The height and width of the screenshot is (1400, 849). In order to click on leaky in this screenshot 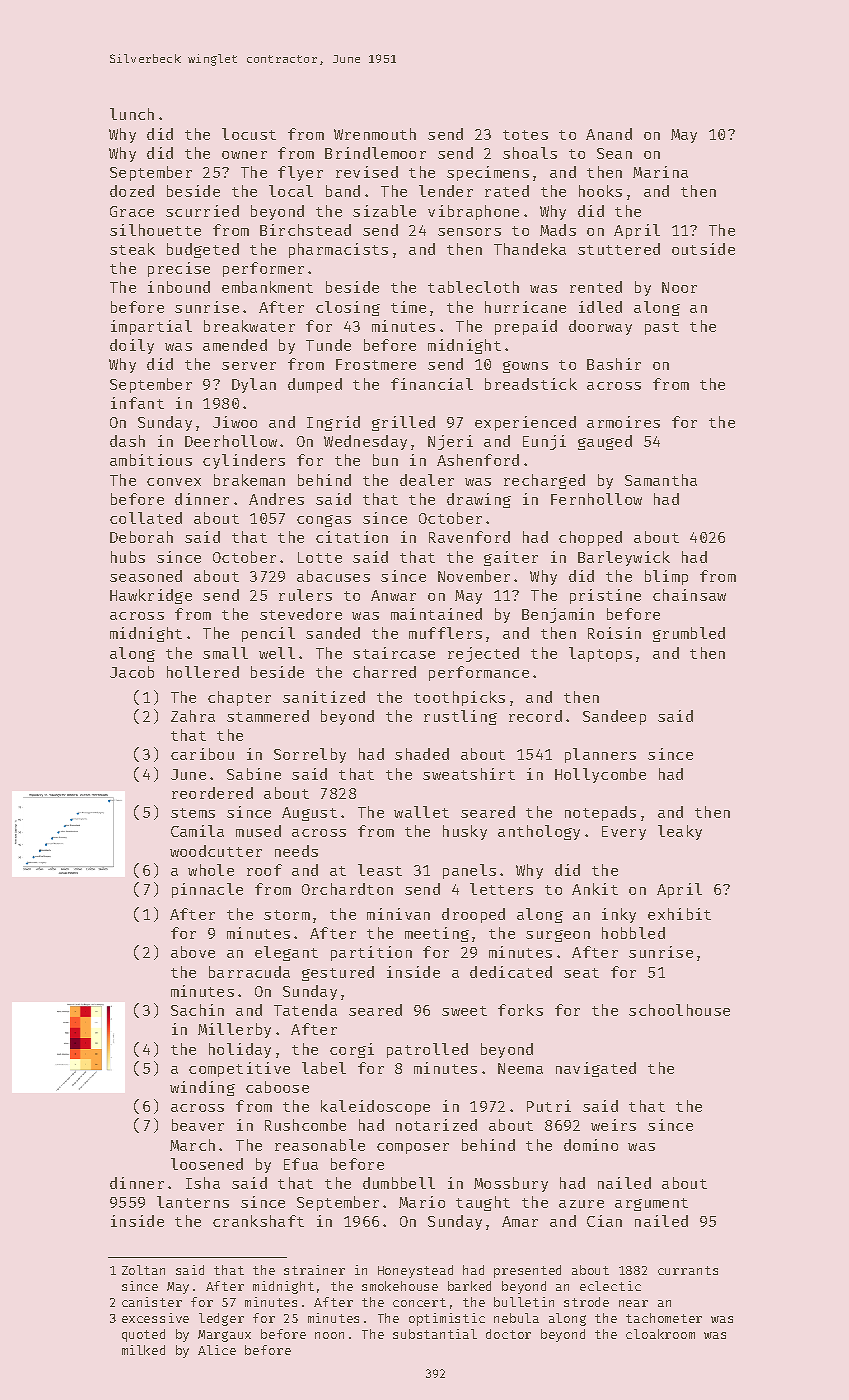, I will do `click(680, 832)`.
